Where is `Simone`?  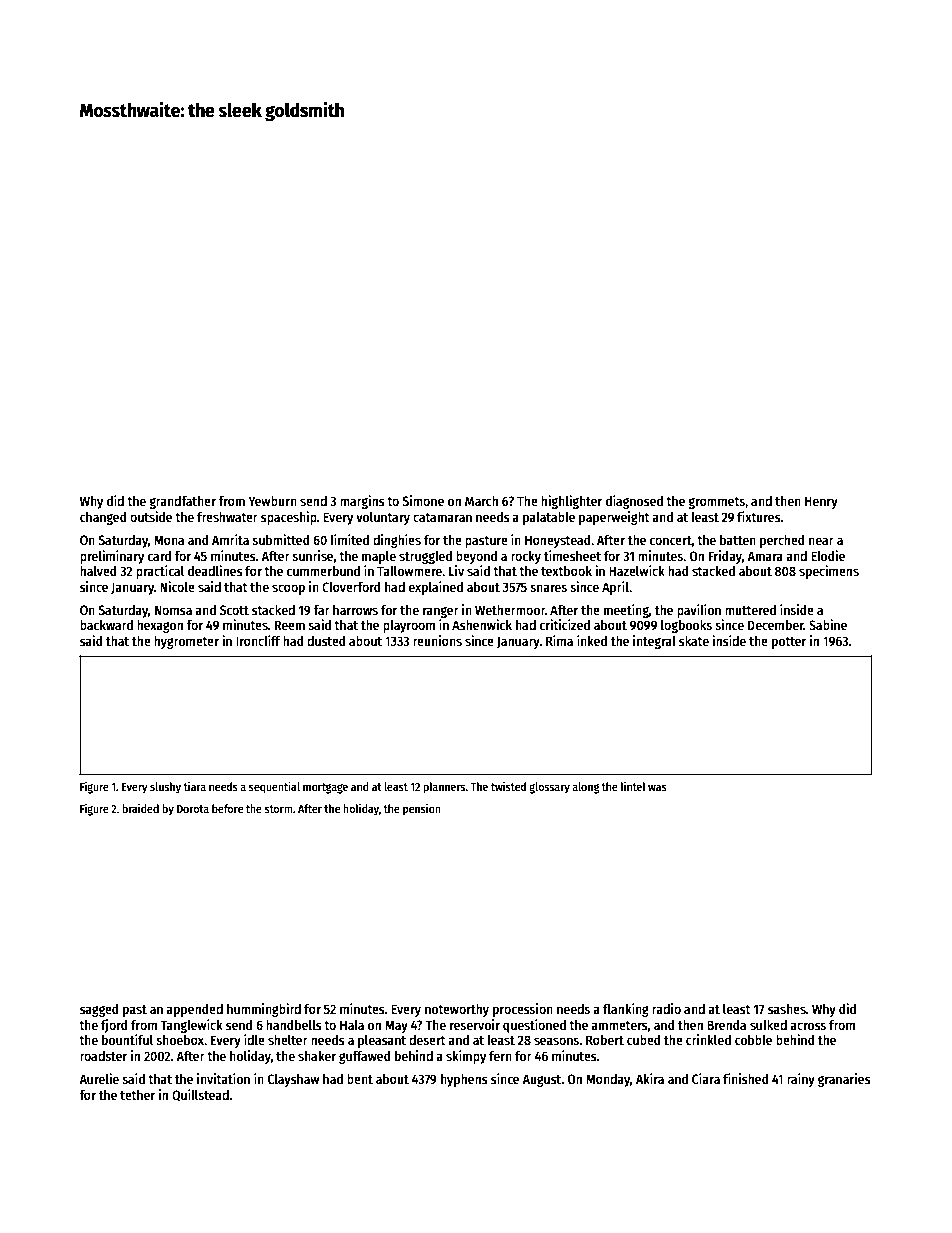
Simone is located at coordinates (423, 500).
